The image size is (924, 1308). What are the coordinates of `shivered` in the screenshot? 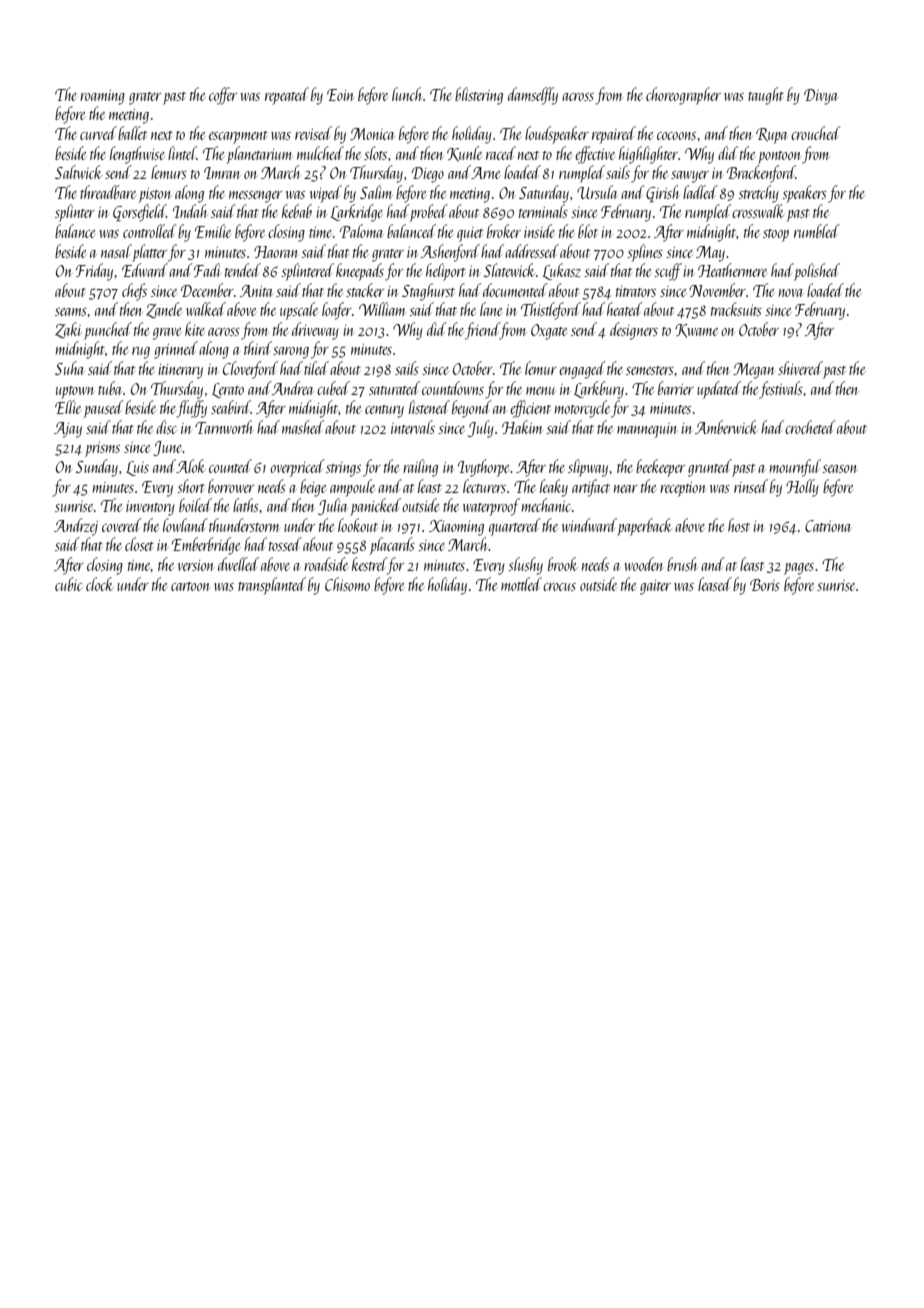 It's located at (800, 368).
